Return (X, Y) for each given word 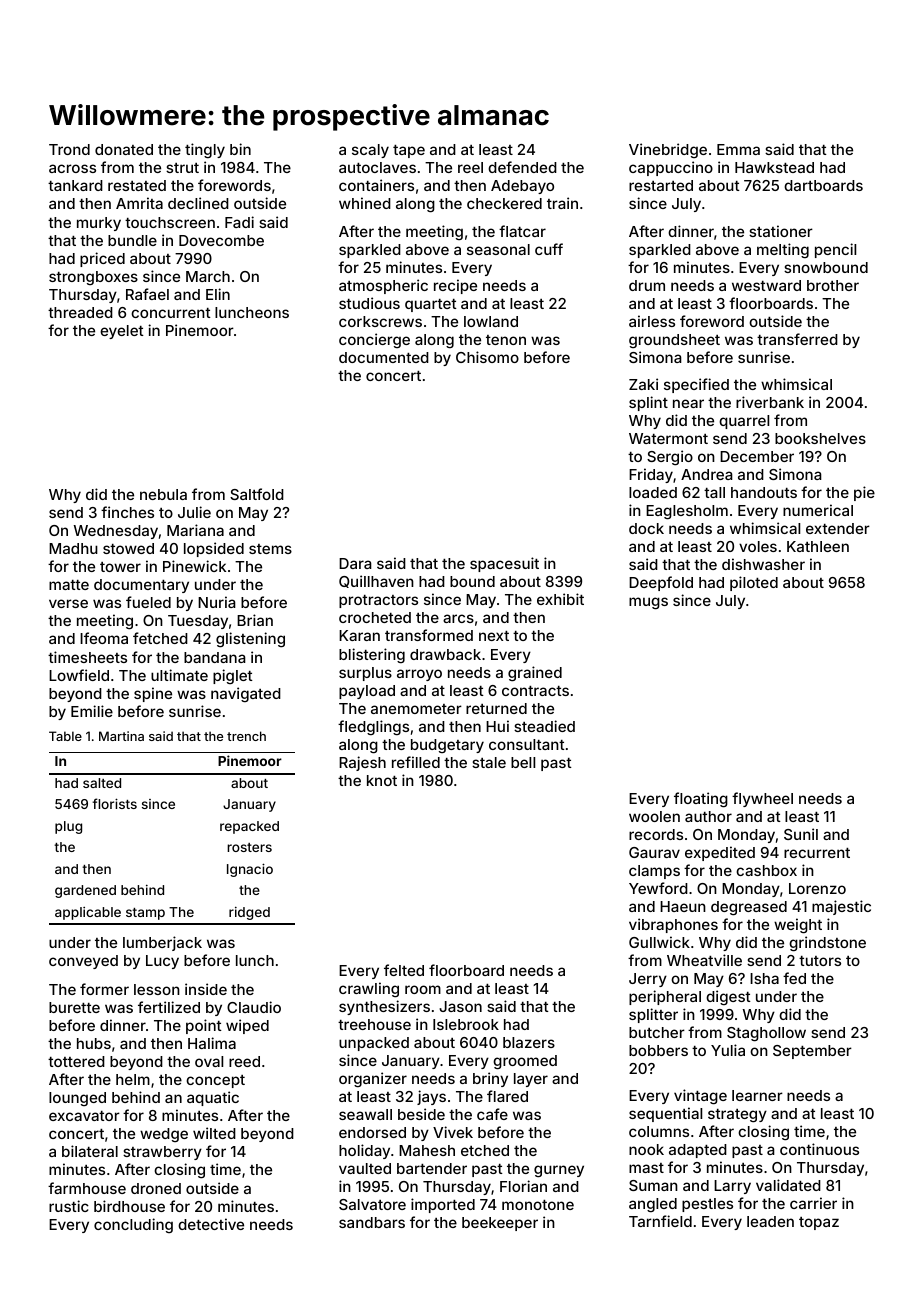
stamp (145, 914)
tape (409, 151)
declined (198, 203)
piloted (754, 583)
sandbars (372, 1222)
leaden (770, 1221)
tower (120, 567)
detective (211, 1224)
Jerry (648, 980)
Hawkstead (774, 167)
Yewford (658, 888)
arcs (458, 618)
